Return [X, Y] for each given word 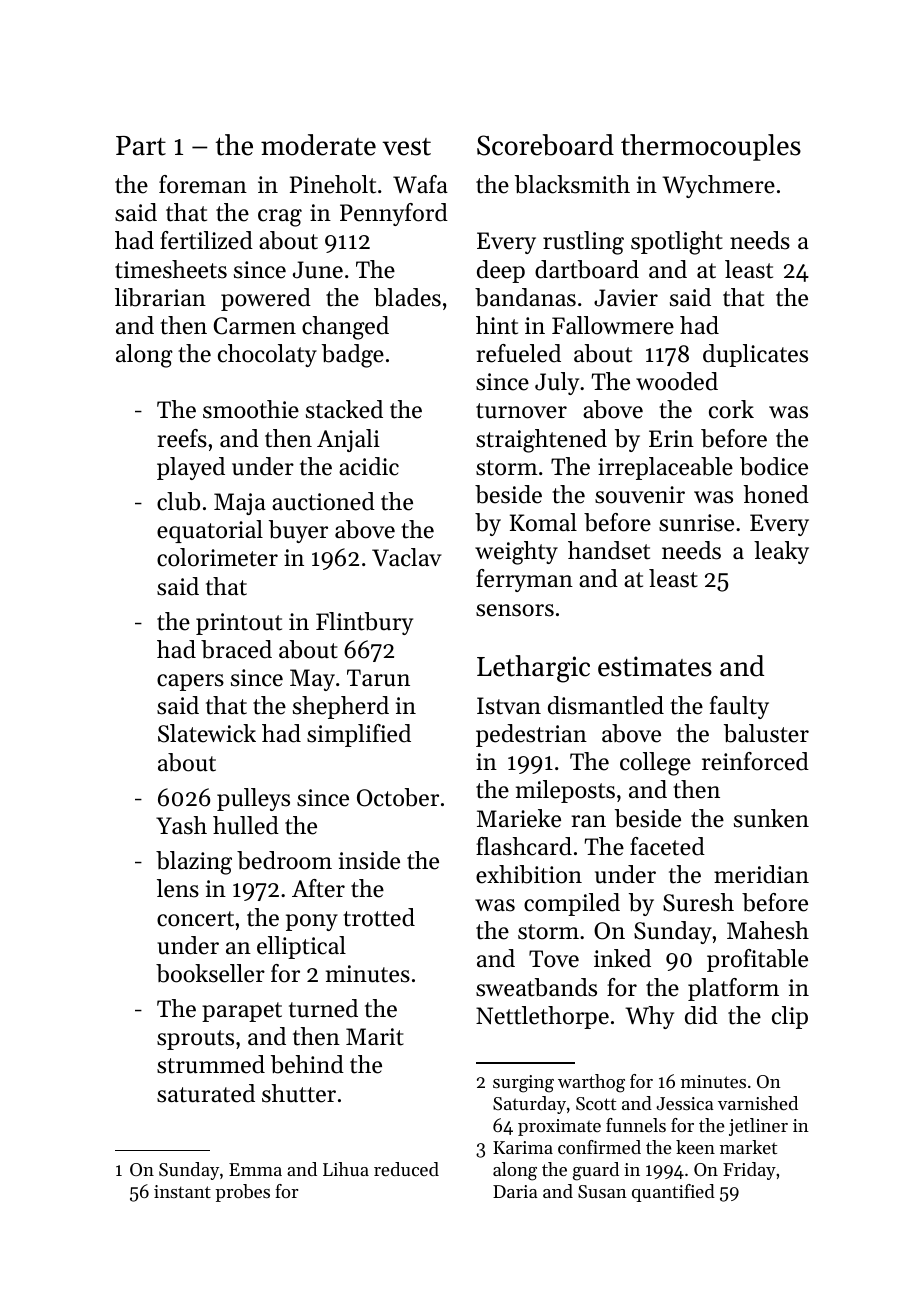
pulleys [253, 799]
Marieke [519, 818]
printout [239, 624]
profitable [757, 960]
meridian [761, 874]
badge [353, 356]
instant [182, 1191]
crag [280, 218]
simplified [359, 735]
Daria [515, 1191]
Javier [626, 298]
